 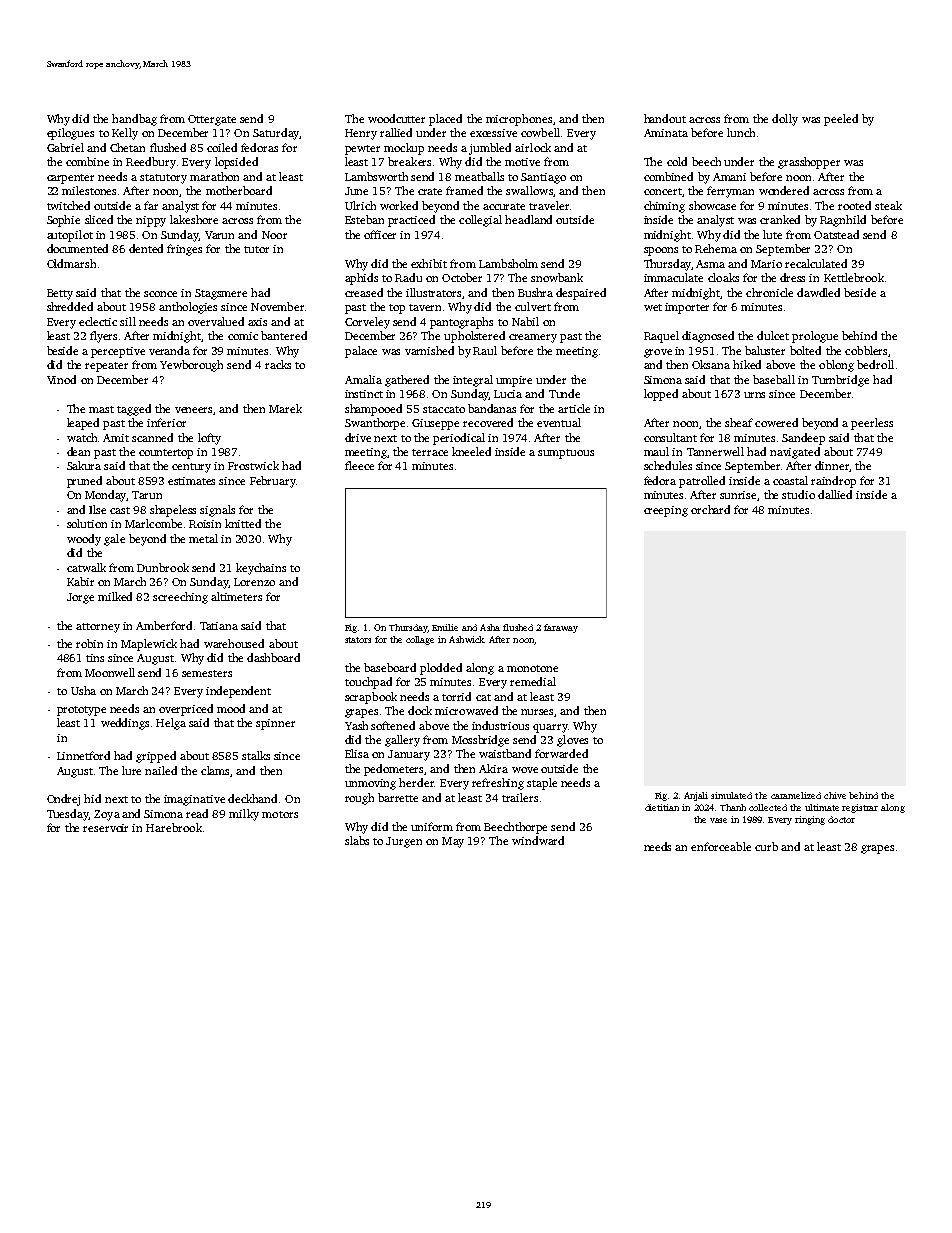 What do you see at coordinates (134, 120) in the screenshot?
I see `handbag` at bounding box center [134, 120].
